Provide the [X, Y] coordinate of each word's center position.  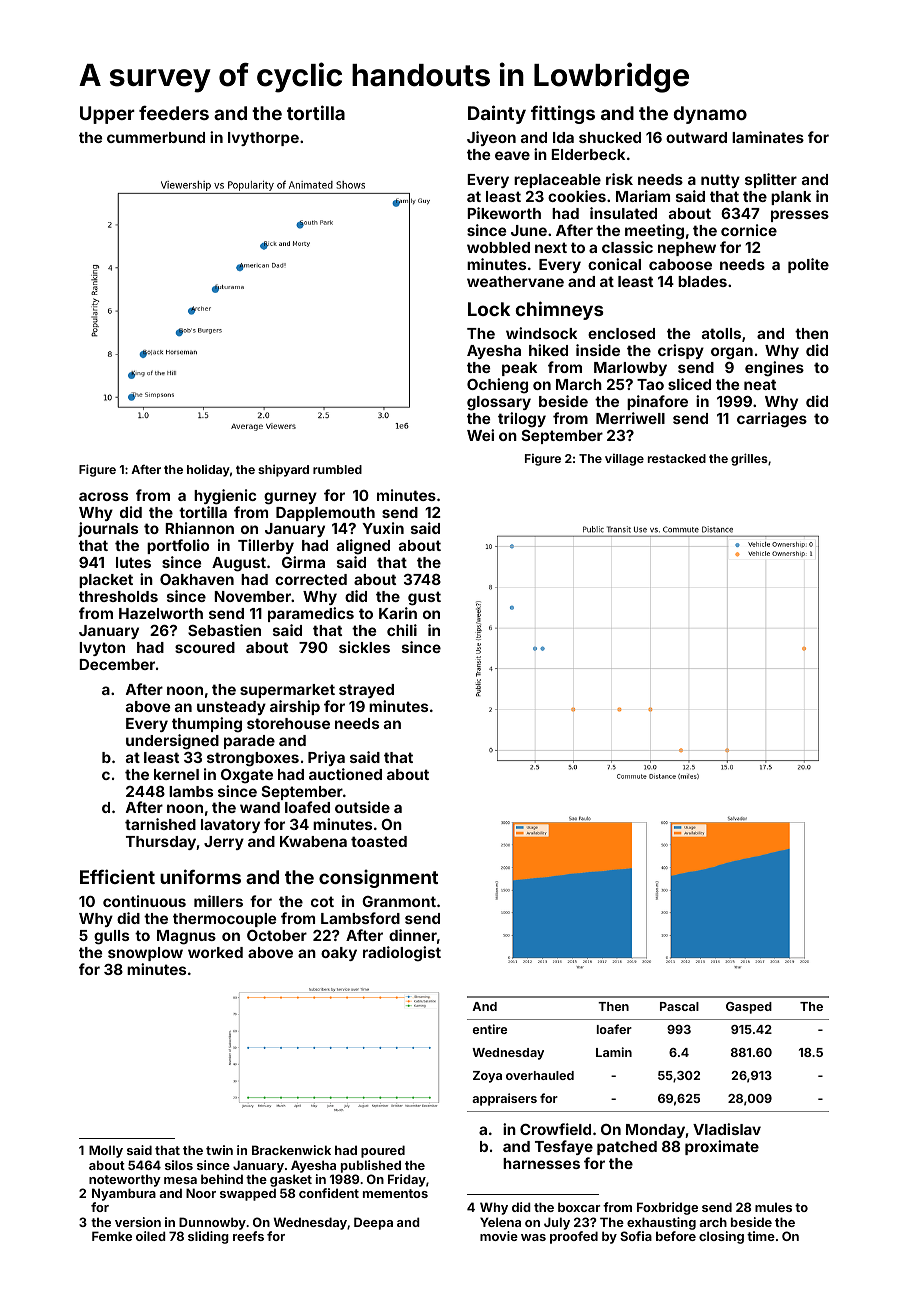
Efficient [117, 876]
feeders [174, 112]
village [624, 460]
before [676, 1236]
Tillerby [266, 546]
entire [489, 1029]
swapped [248, 1194]
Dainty [497, 114]
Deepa [373, 1223]
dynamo [710, 115]
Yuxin [383, 528]
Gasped [749, 1008]
